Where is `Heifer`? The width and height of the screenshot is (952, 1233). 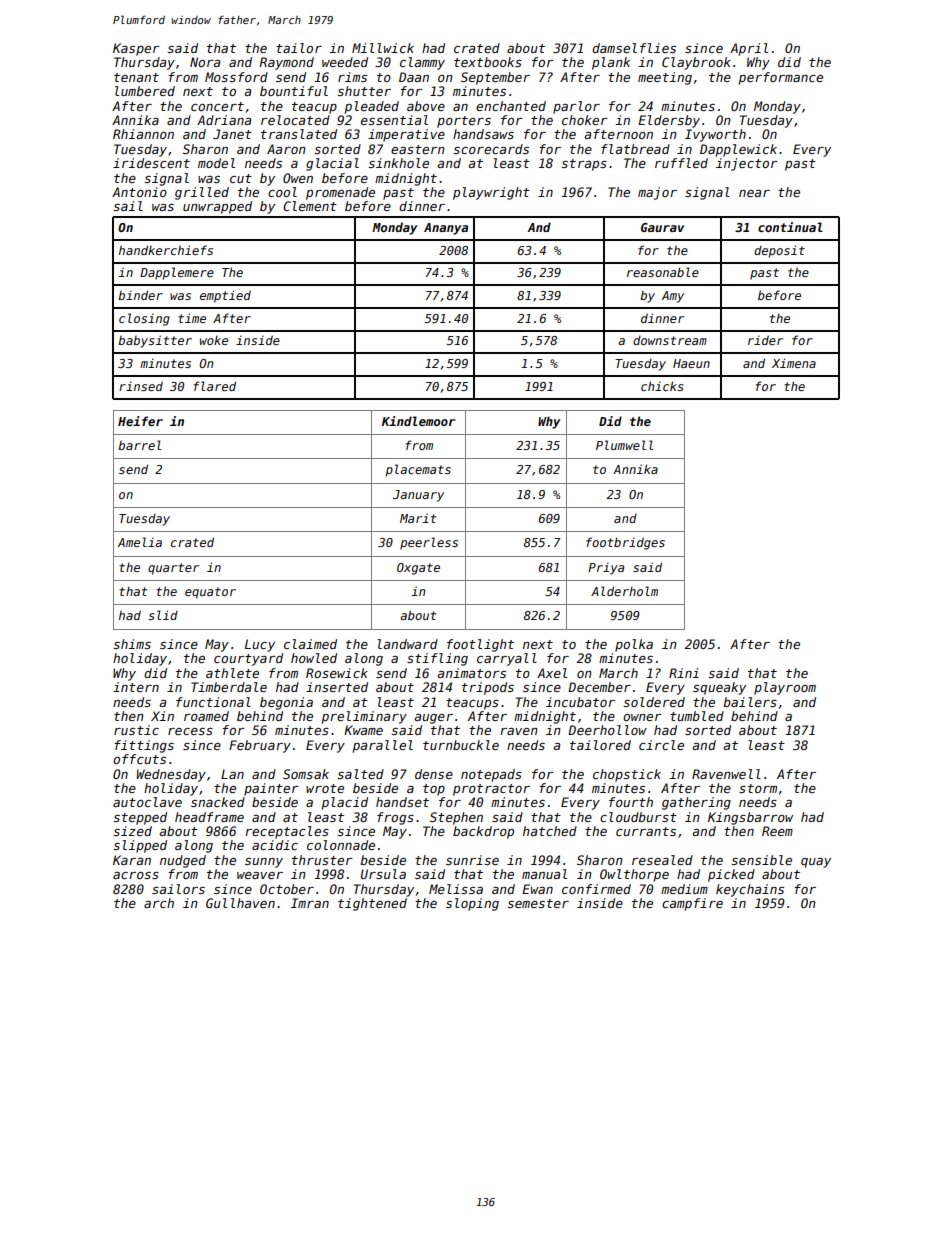 Heifer is located at coordinates (140, 421).
